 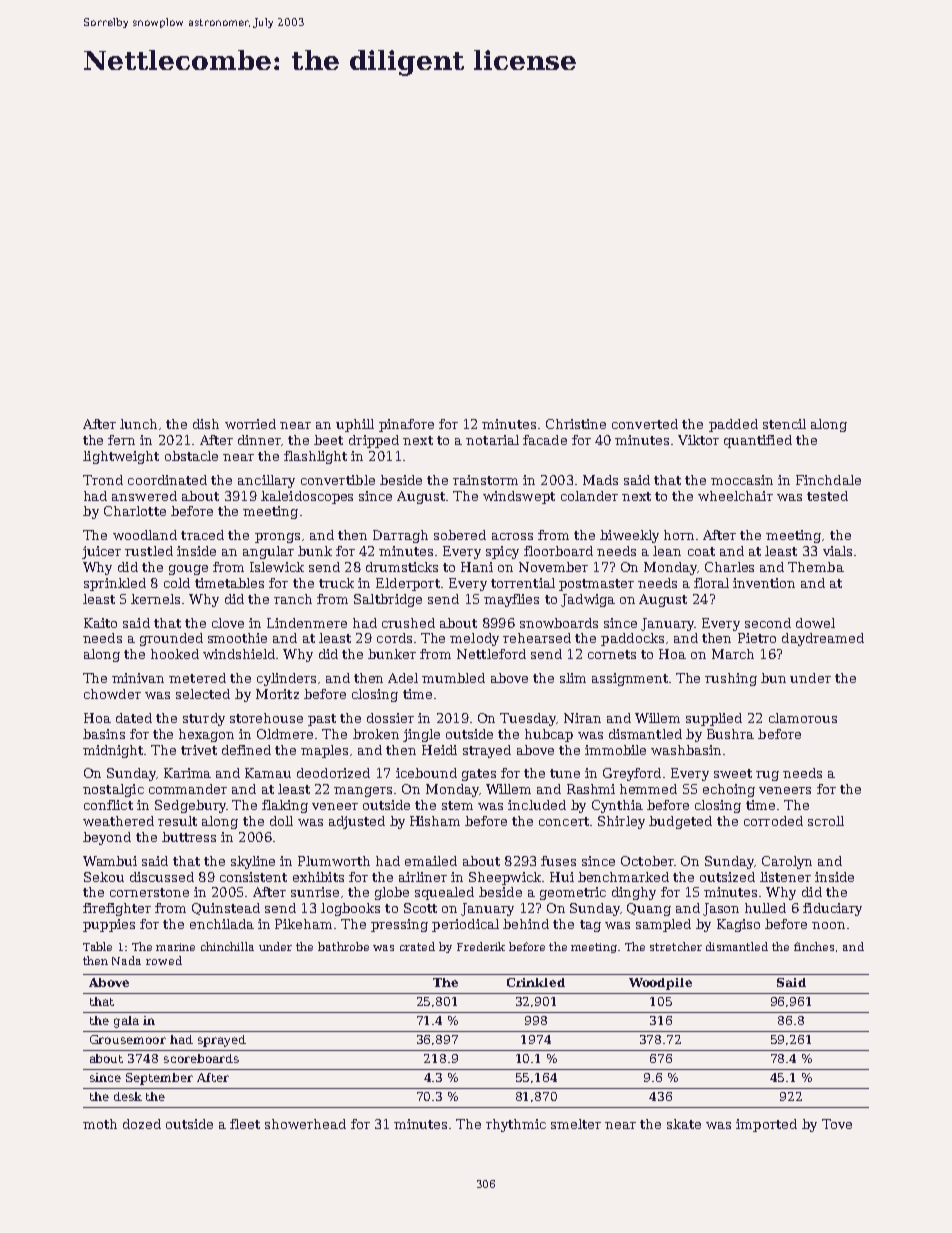 What do you see at coordinates (766, 1125) in the image?
I see `imported` at bounding box center [766, 1125].
